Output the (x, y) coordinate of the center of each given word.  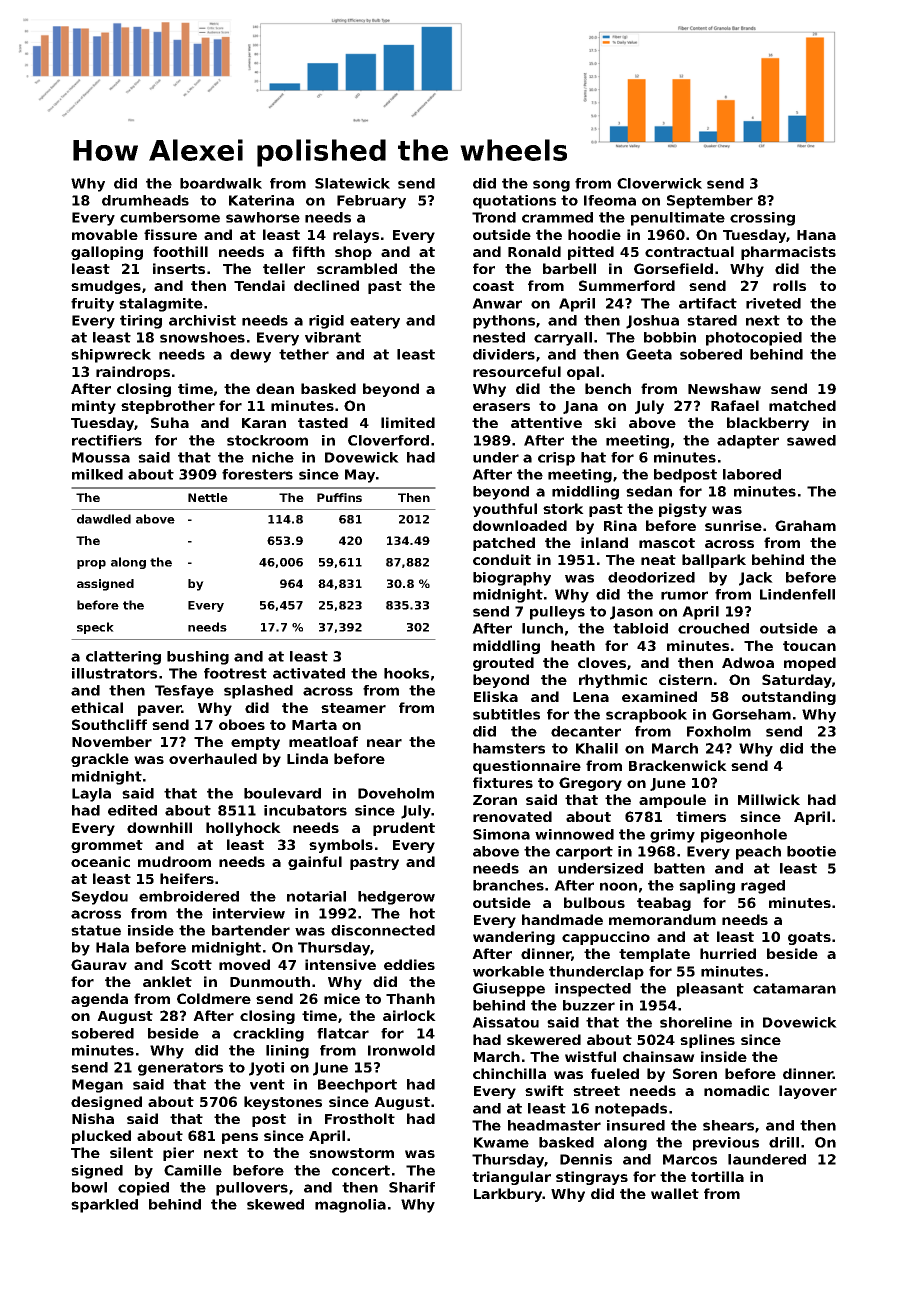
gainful (315, 863)
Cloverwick (659, 183)
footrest (235, 673)
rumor (684, 595)
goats (809, 938)
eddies (409, 964)
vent (267, 1084)
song (551, 186)
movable (105, 234)
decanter (586, 731)
